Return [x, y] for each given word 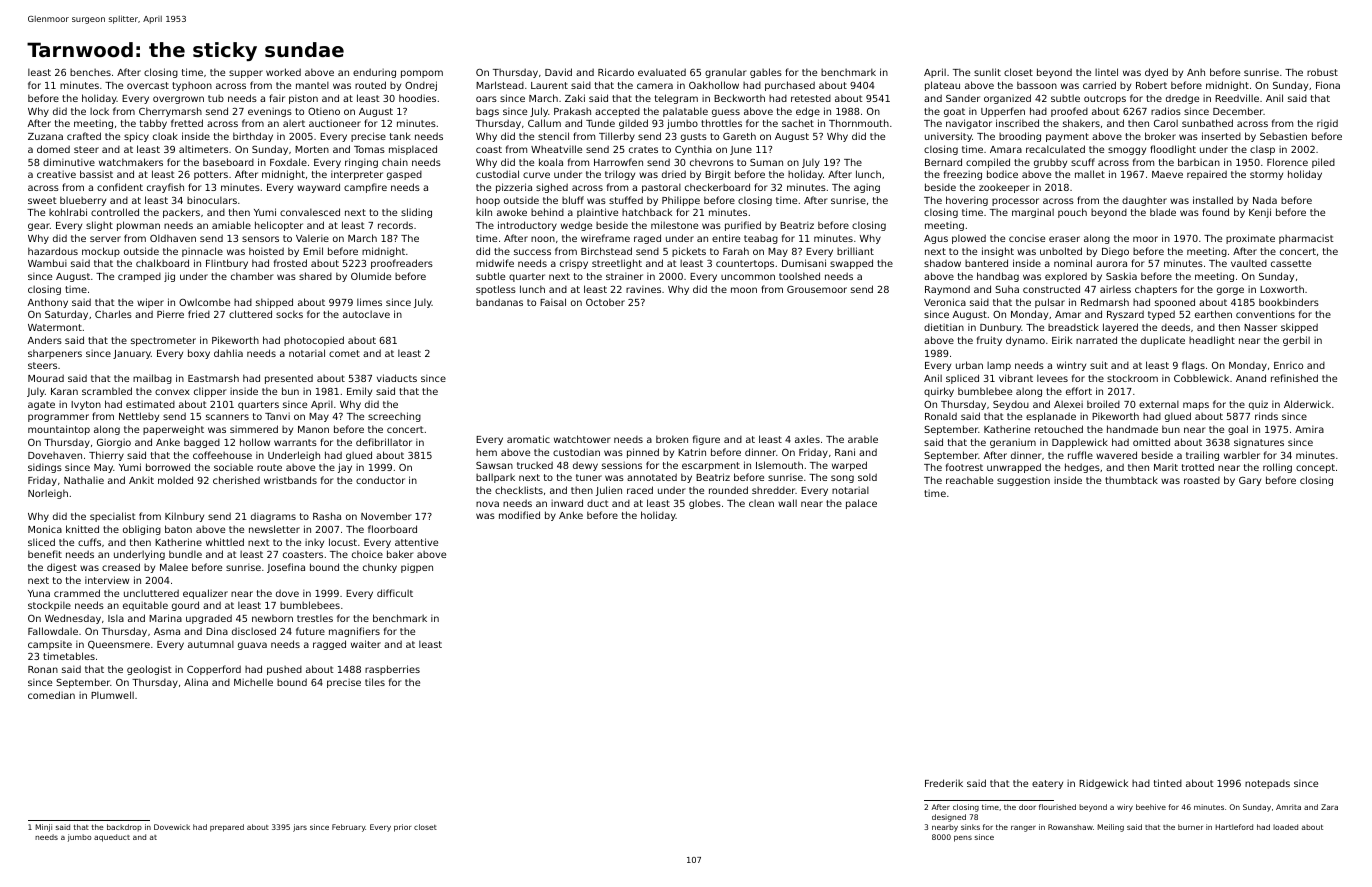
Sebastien [1283, 136]
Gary [1250, 481]
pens [963, 839]
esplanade [1051, 417]
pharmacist [1306, 239]
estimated [150, 404]
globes [705, 504]
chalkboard [162, 263]
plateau [942, 86]
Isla [116, 618]
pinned [643, 453]
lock [99, 111]
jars [300, 828]
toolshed [799, 276]
